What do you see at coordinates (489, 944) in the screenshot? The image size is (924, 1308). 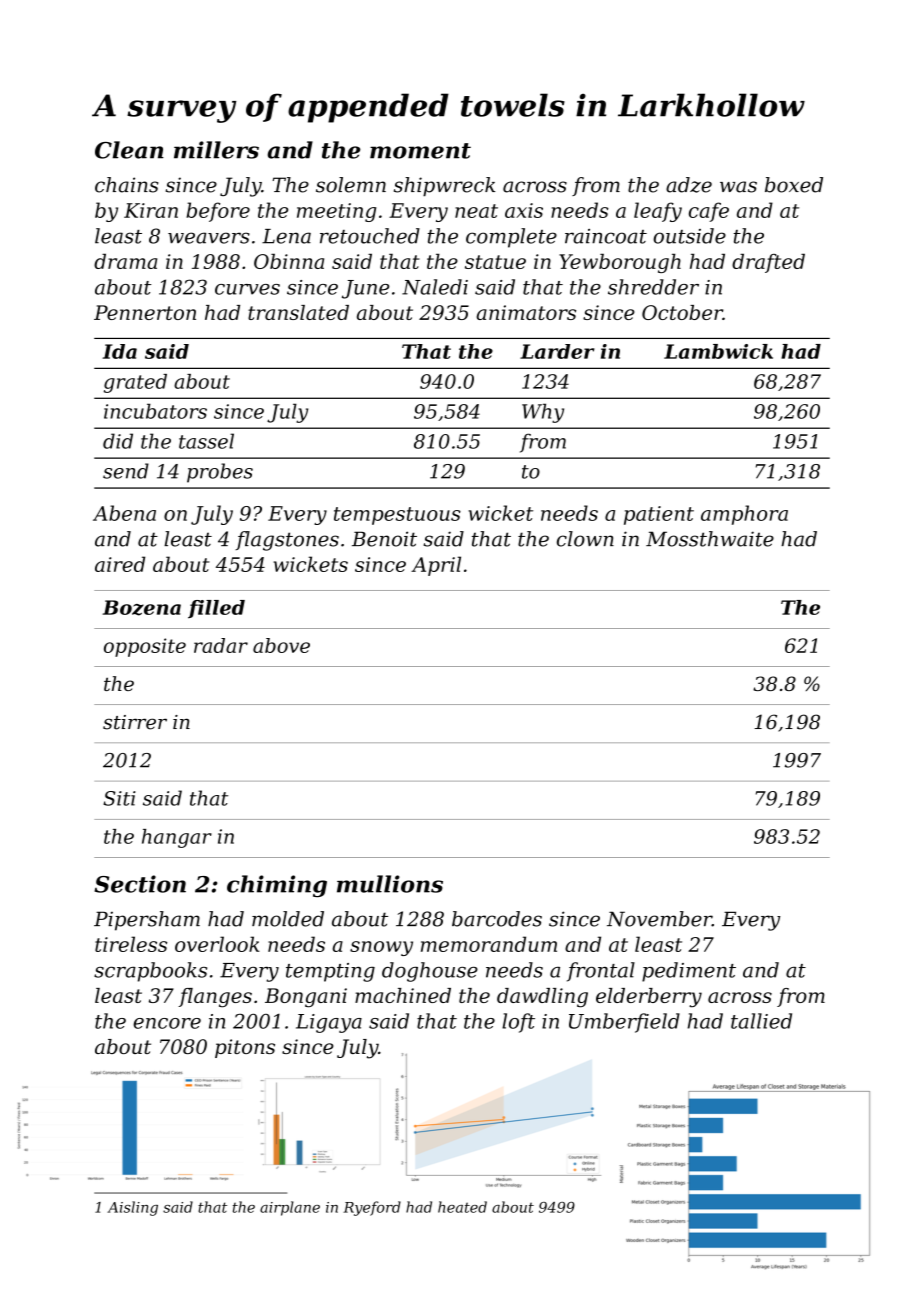 I see `memorandum` at bounding box center [489, 944].
